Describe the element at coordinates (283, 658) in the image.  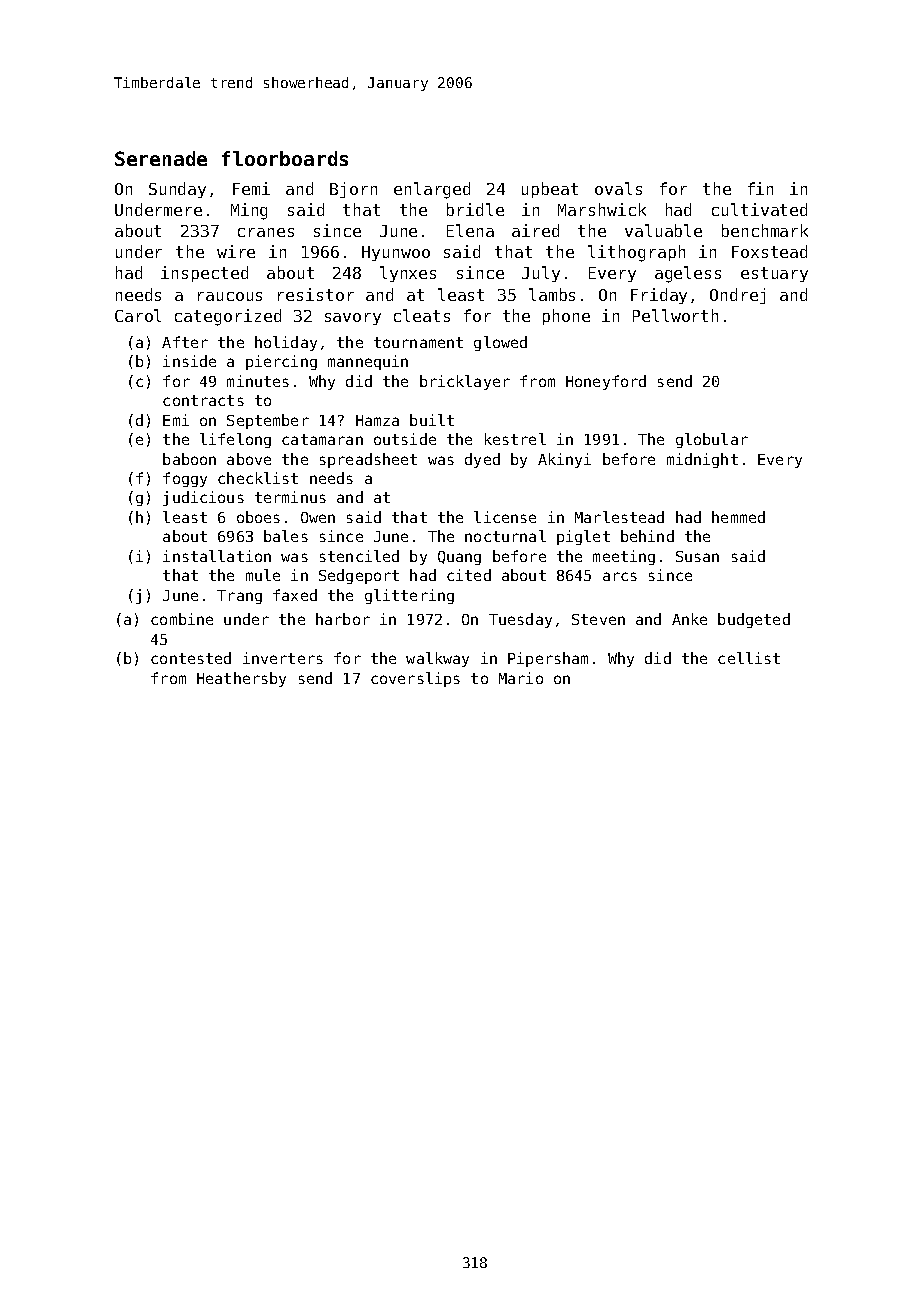
I see `inverters` at that location.
